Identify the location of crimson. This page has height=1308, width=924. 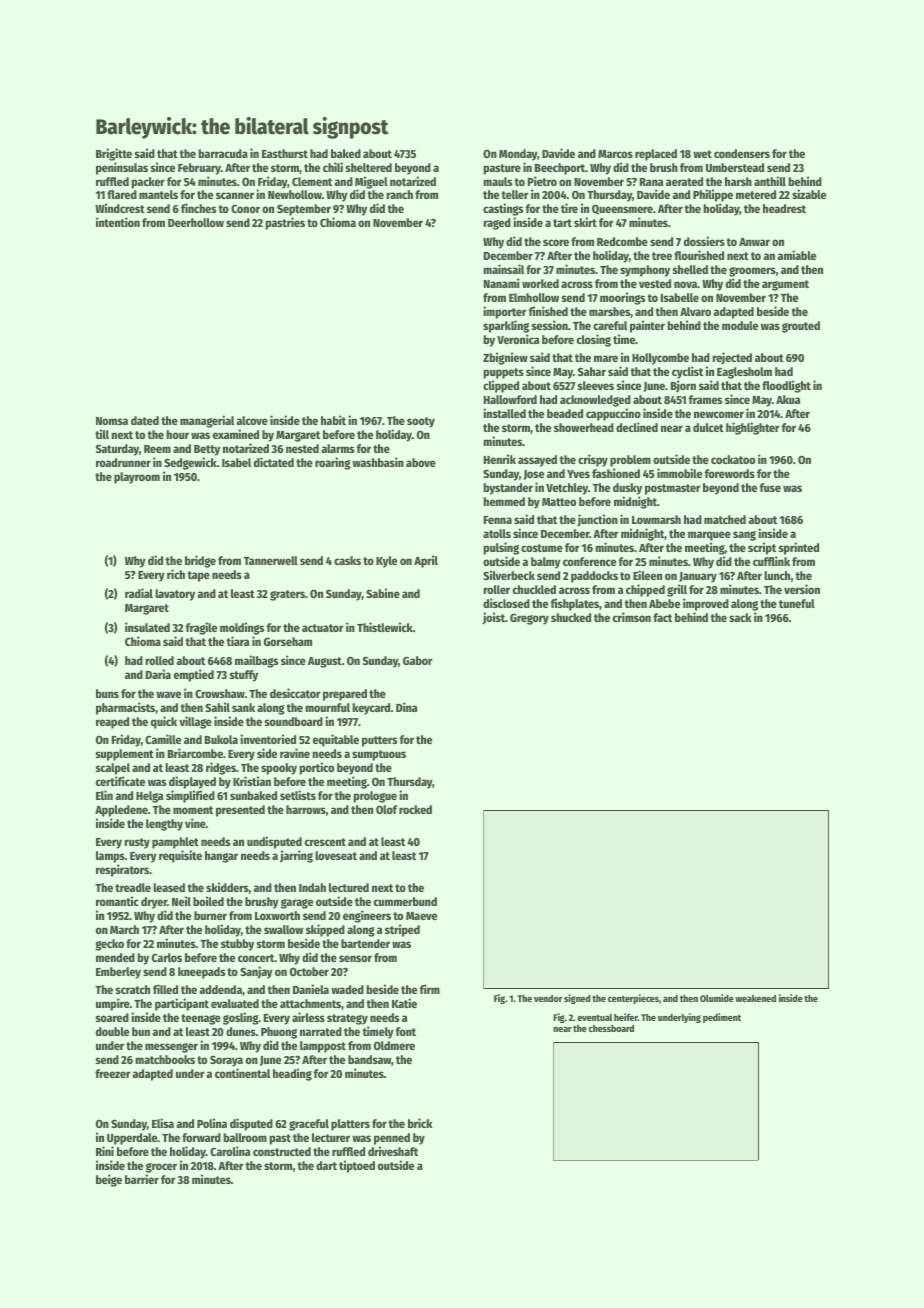
(632, 617).
